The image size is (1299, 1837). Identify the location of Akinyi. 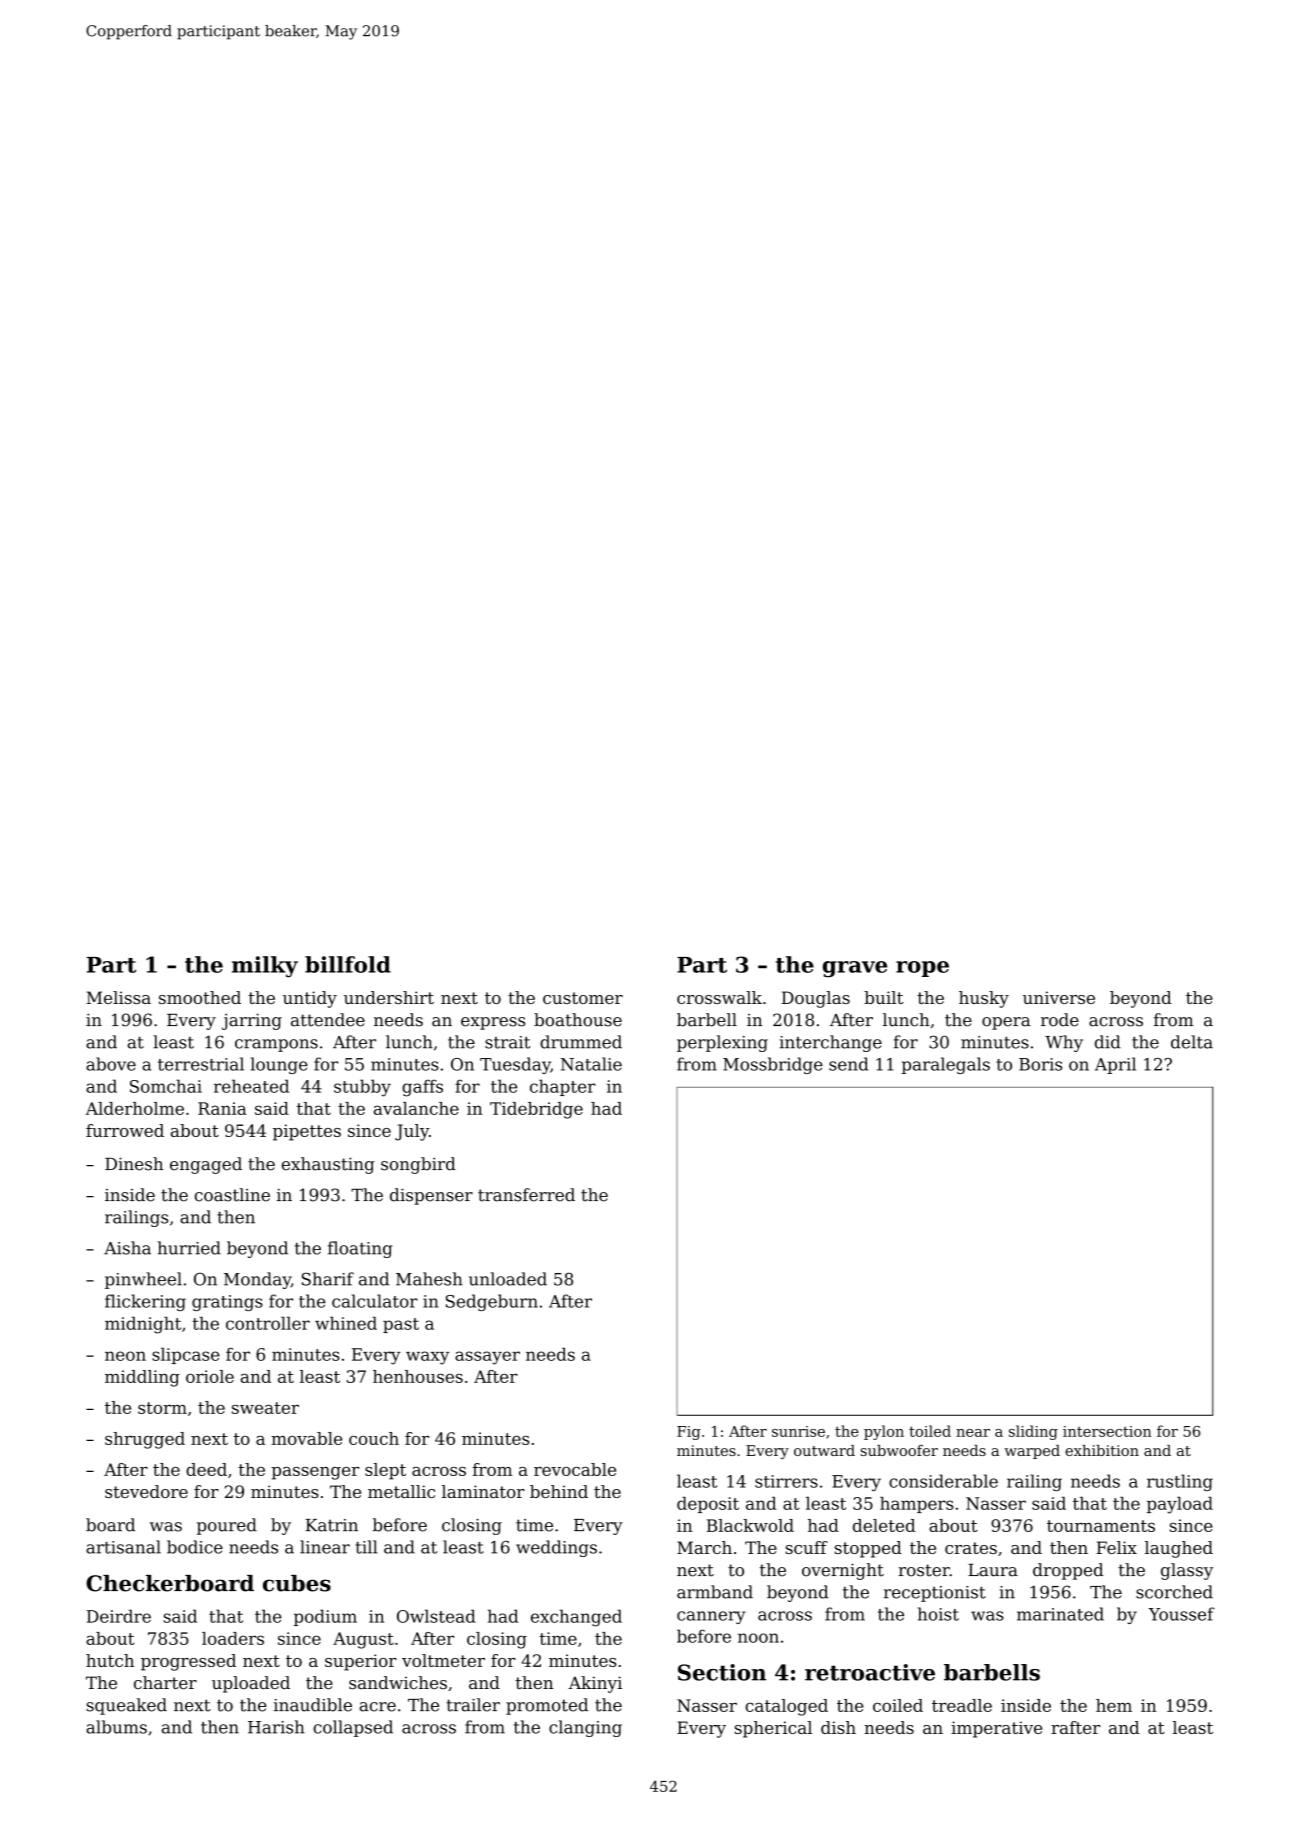
(595, 1684).
